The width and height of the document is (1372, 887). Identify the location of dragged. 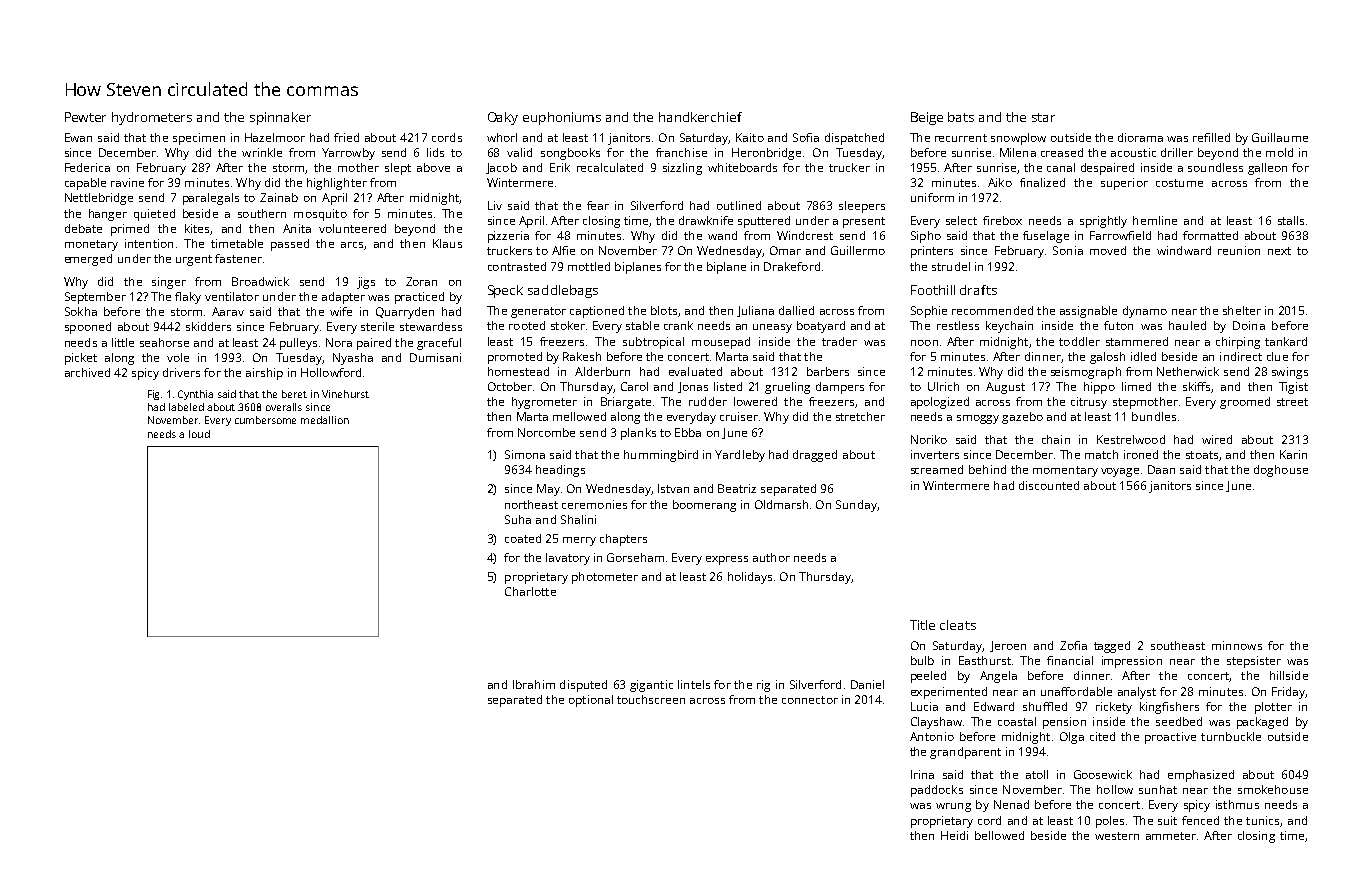
(815, 456).
